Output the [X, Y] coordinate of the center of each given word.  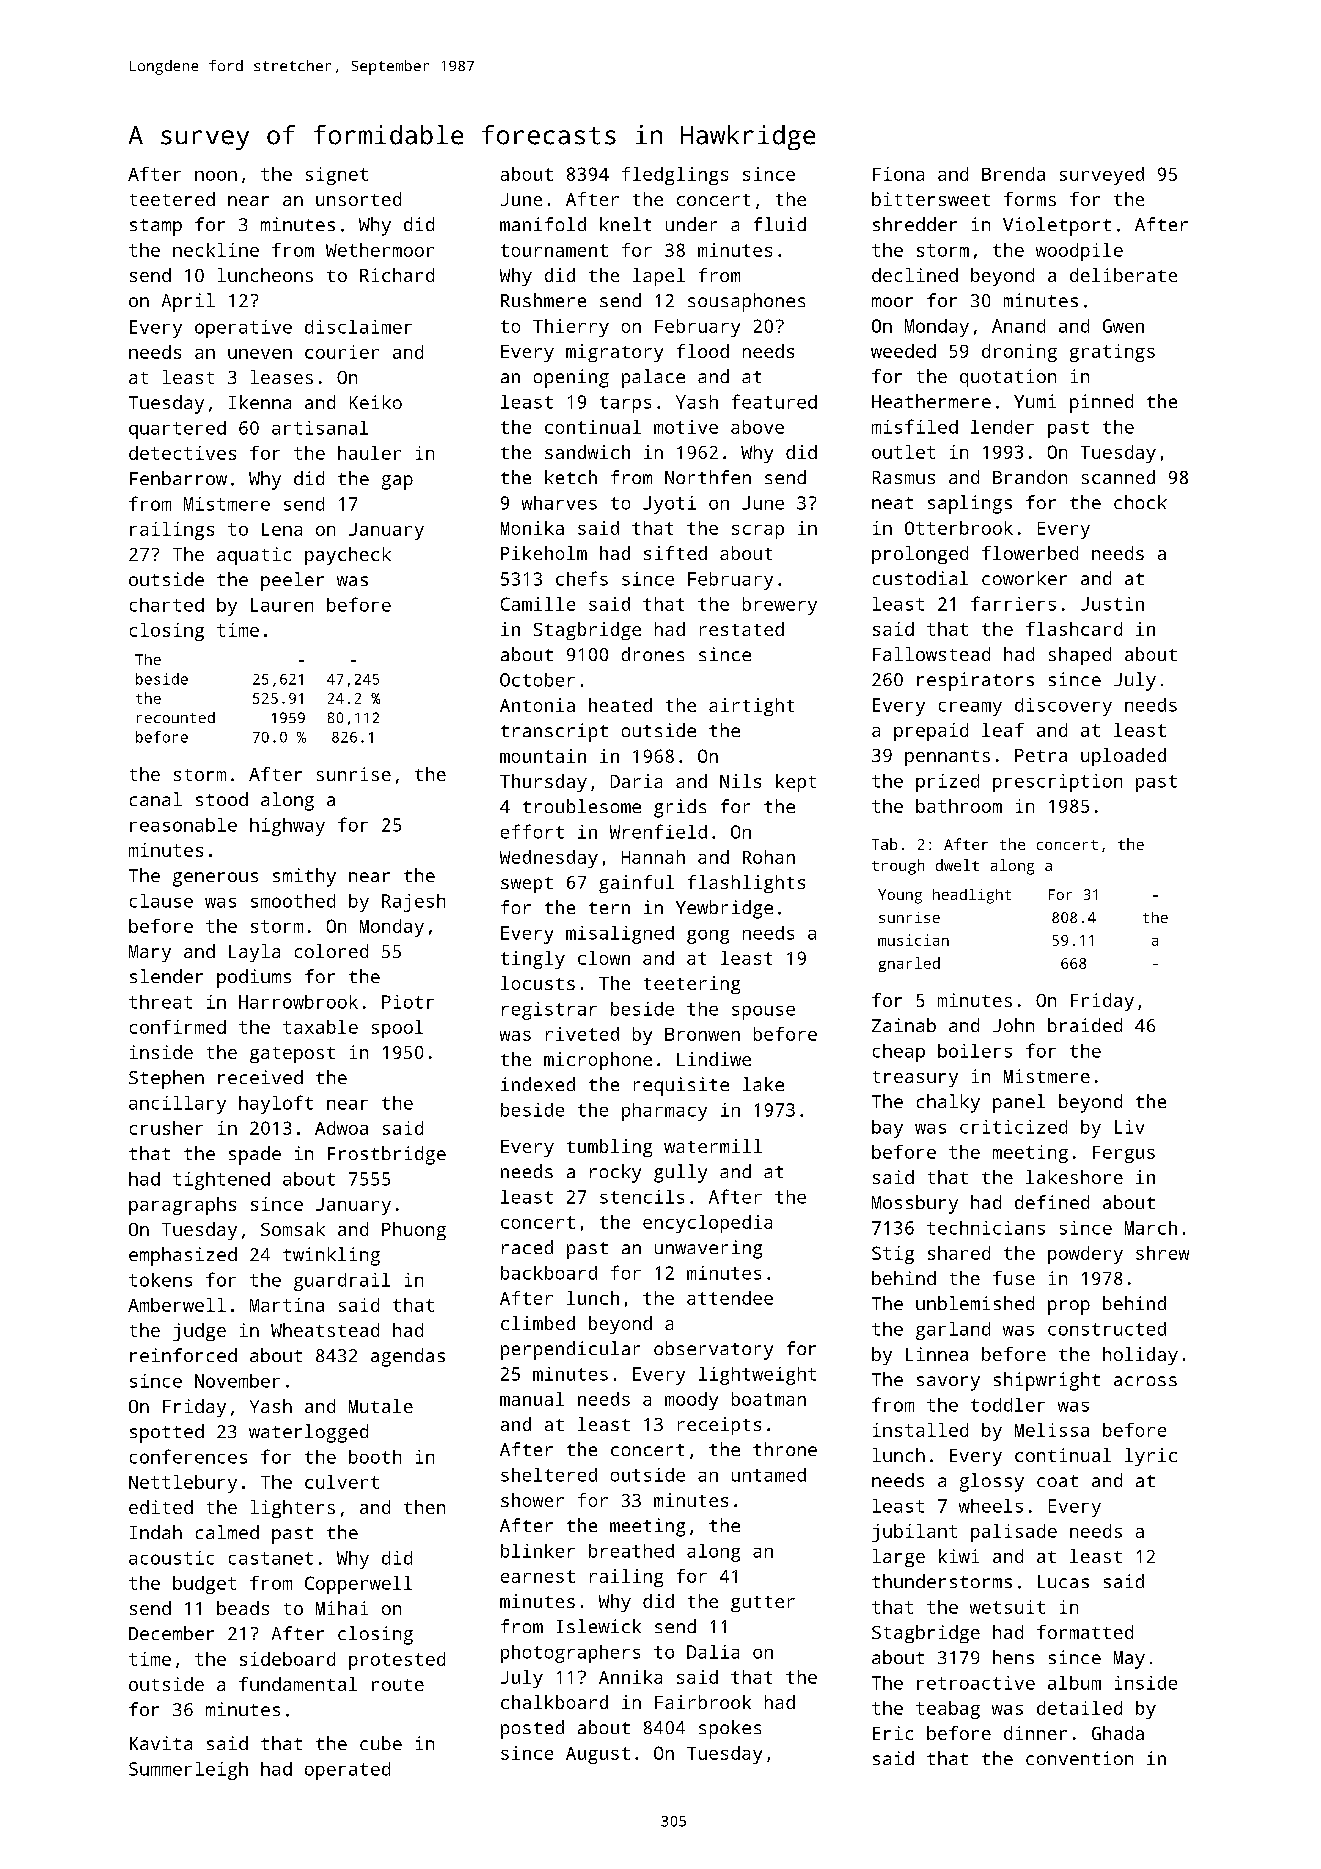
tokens [160, 1280]
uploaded [1123, 757]
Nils [740, 781]
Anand [1018, 326]
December [171, 1633]
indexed [538, 1084]
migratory [614, 353]
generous [215, 879]
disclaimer [358, 327]
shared [959, 1253]
